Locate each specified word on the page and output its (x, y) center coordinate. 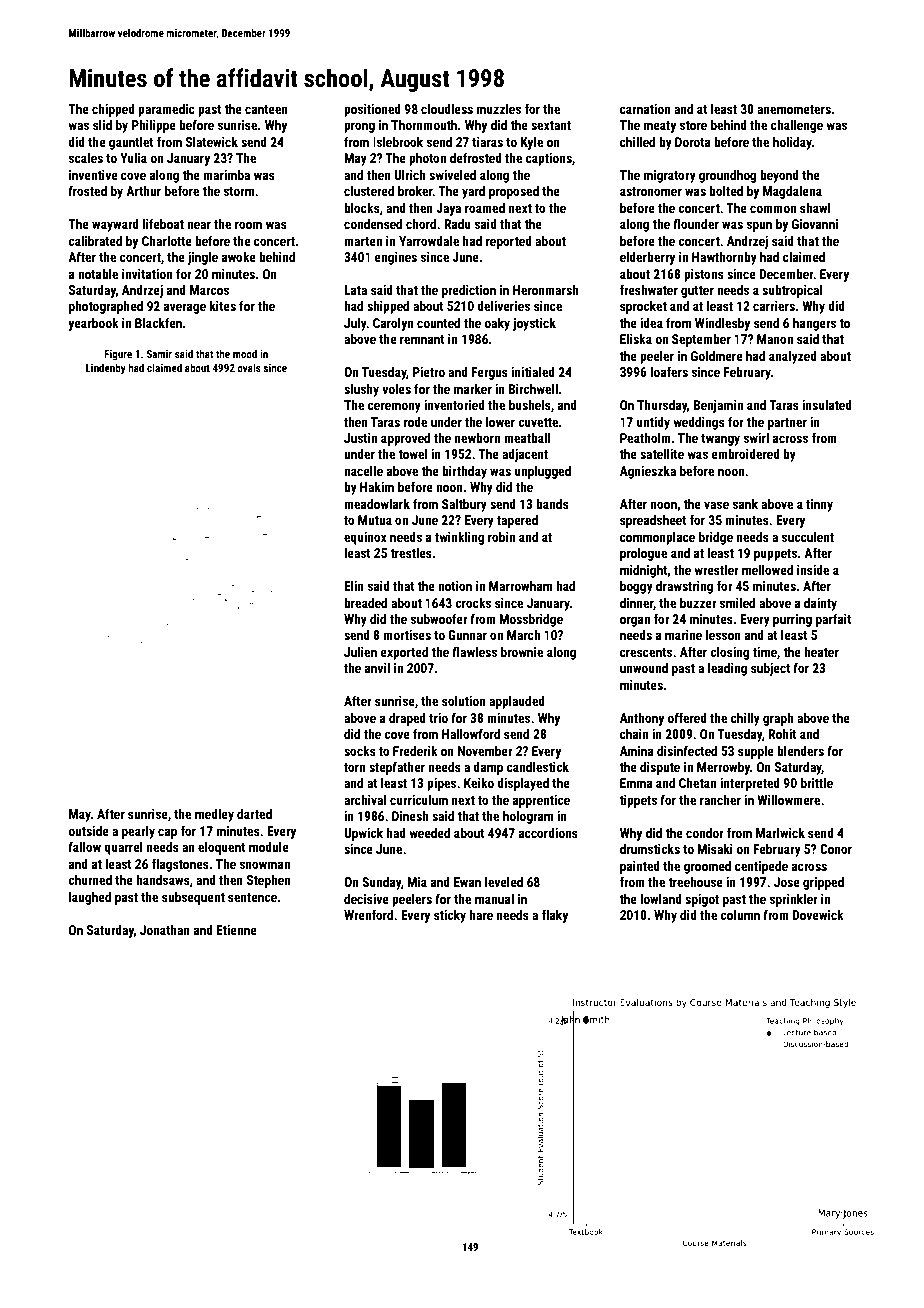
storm (239, 191)
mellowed (767, 570)
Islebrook (398, 142)
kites (223, 306)
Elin (354, 586)
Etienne (236, 930)
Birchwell (533, 389)
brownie (522, 652)
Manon (775, 339)
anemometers (794, 109)
